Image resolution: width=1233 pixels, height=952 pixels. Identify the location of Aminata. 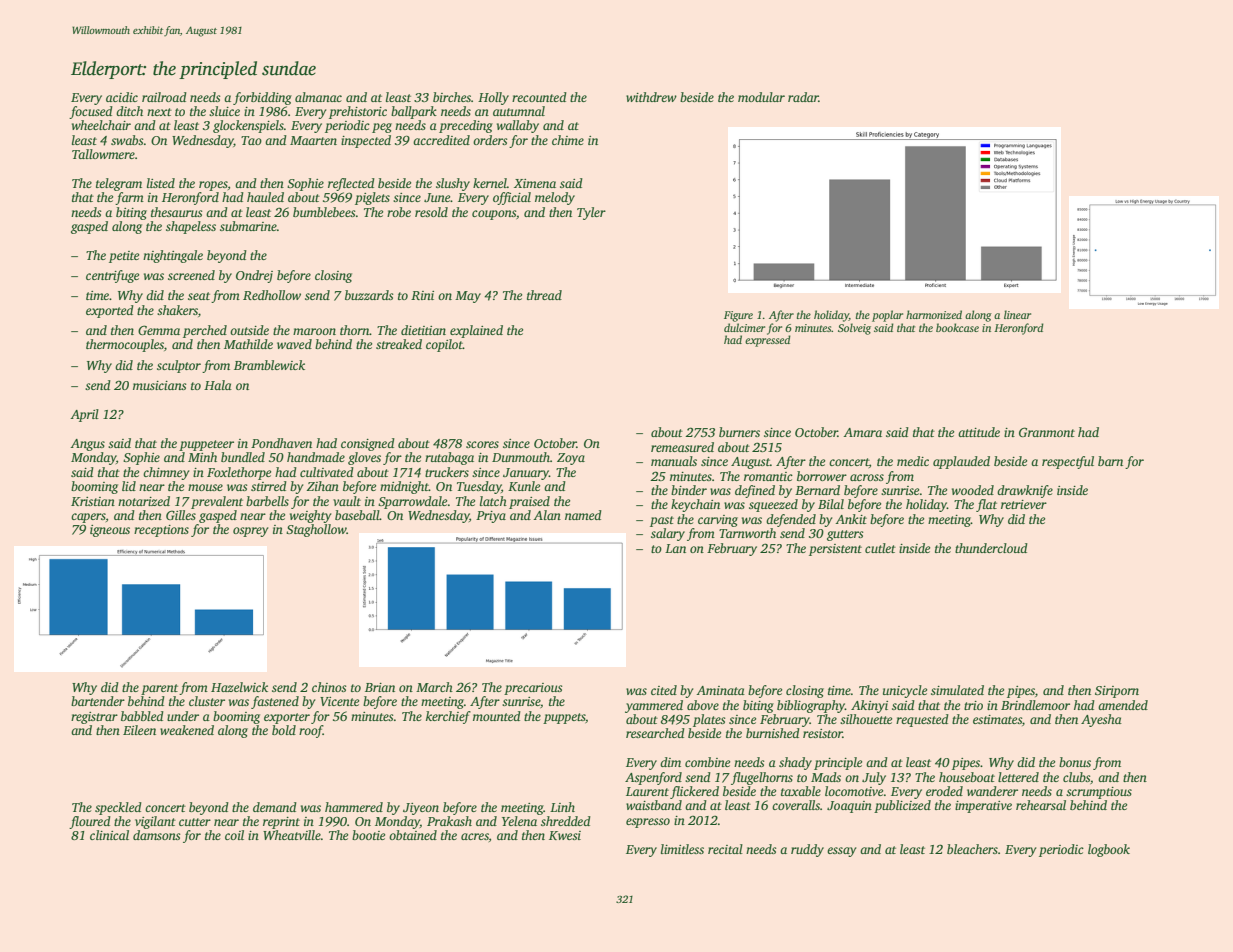
(720, 690).
